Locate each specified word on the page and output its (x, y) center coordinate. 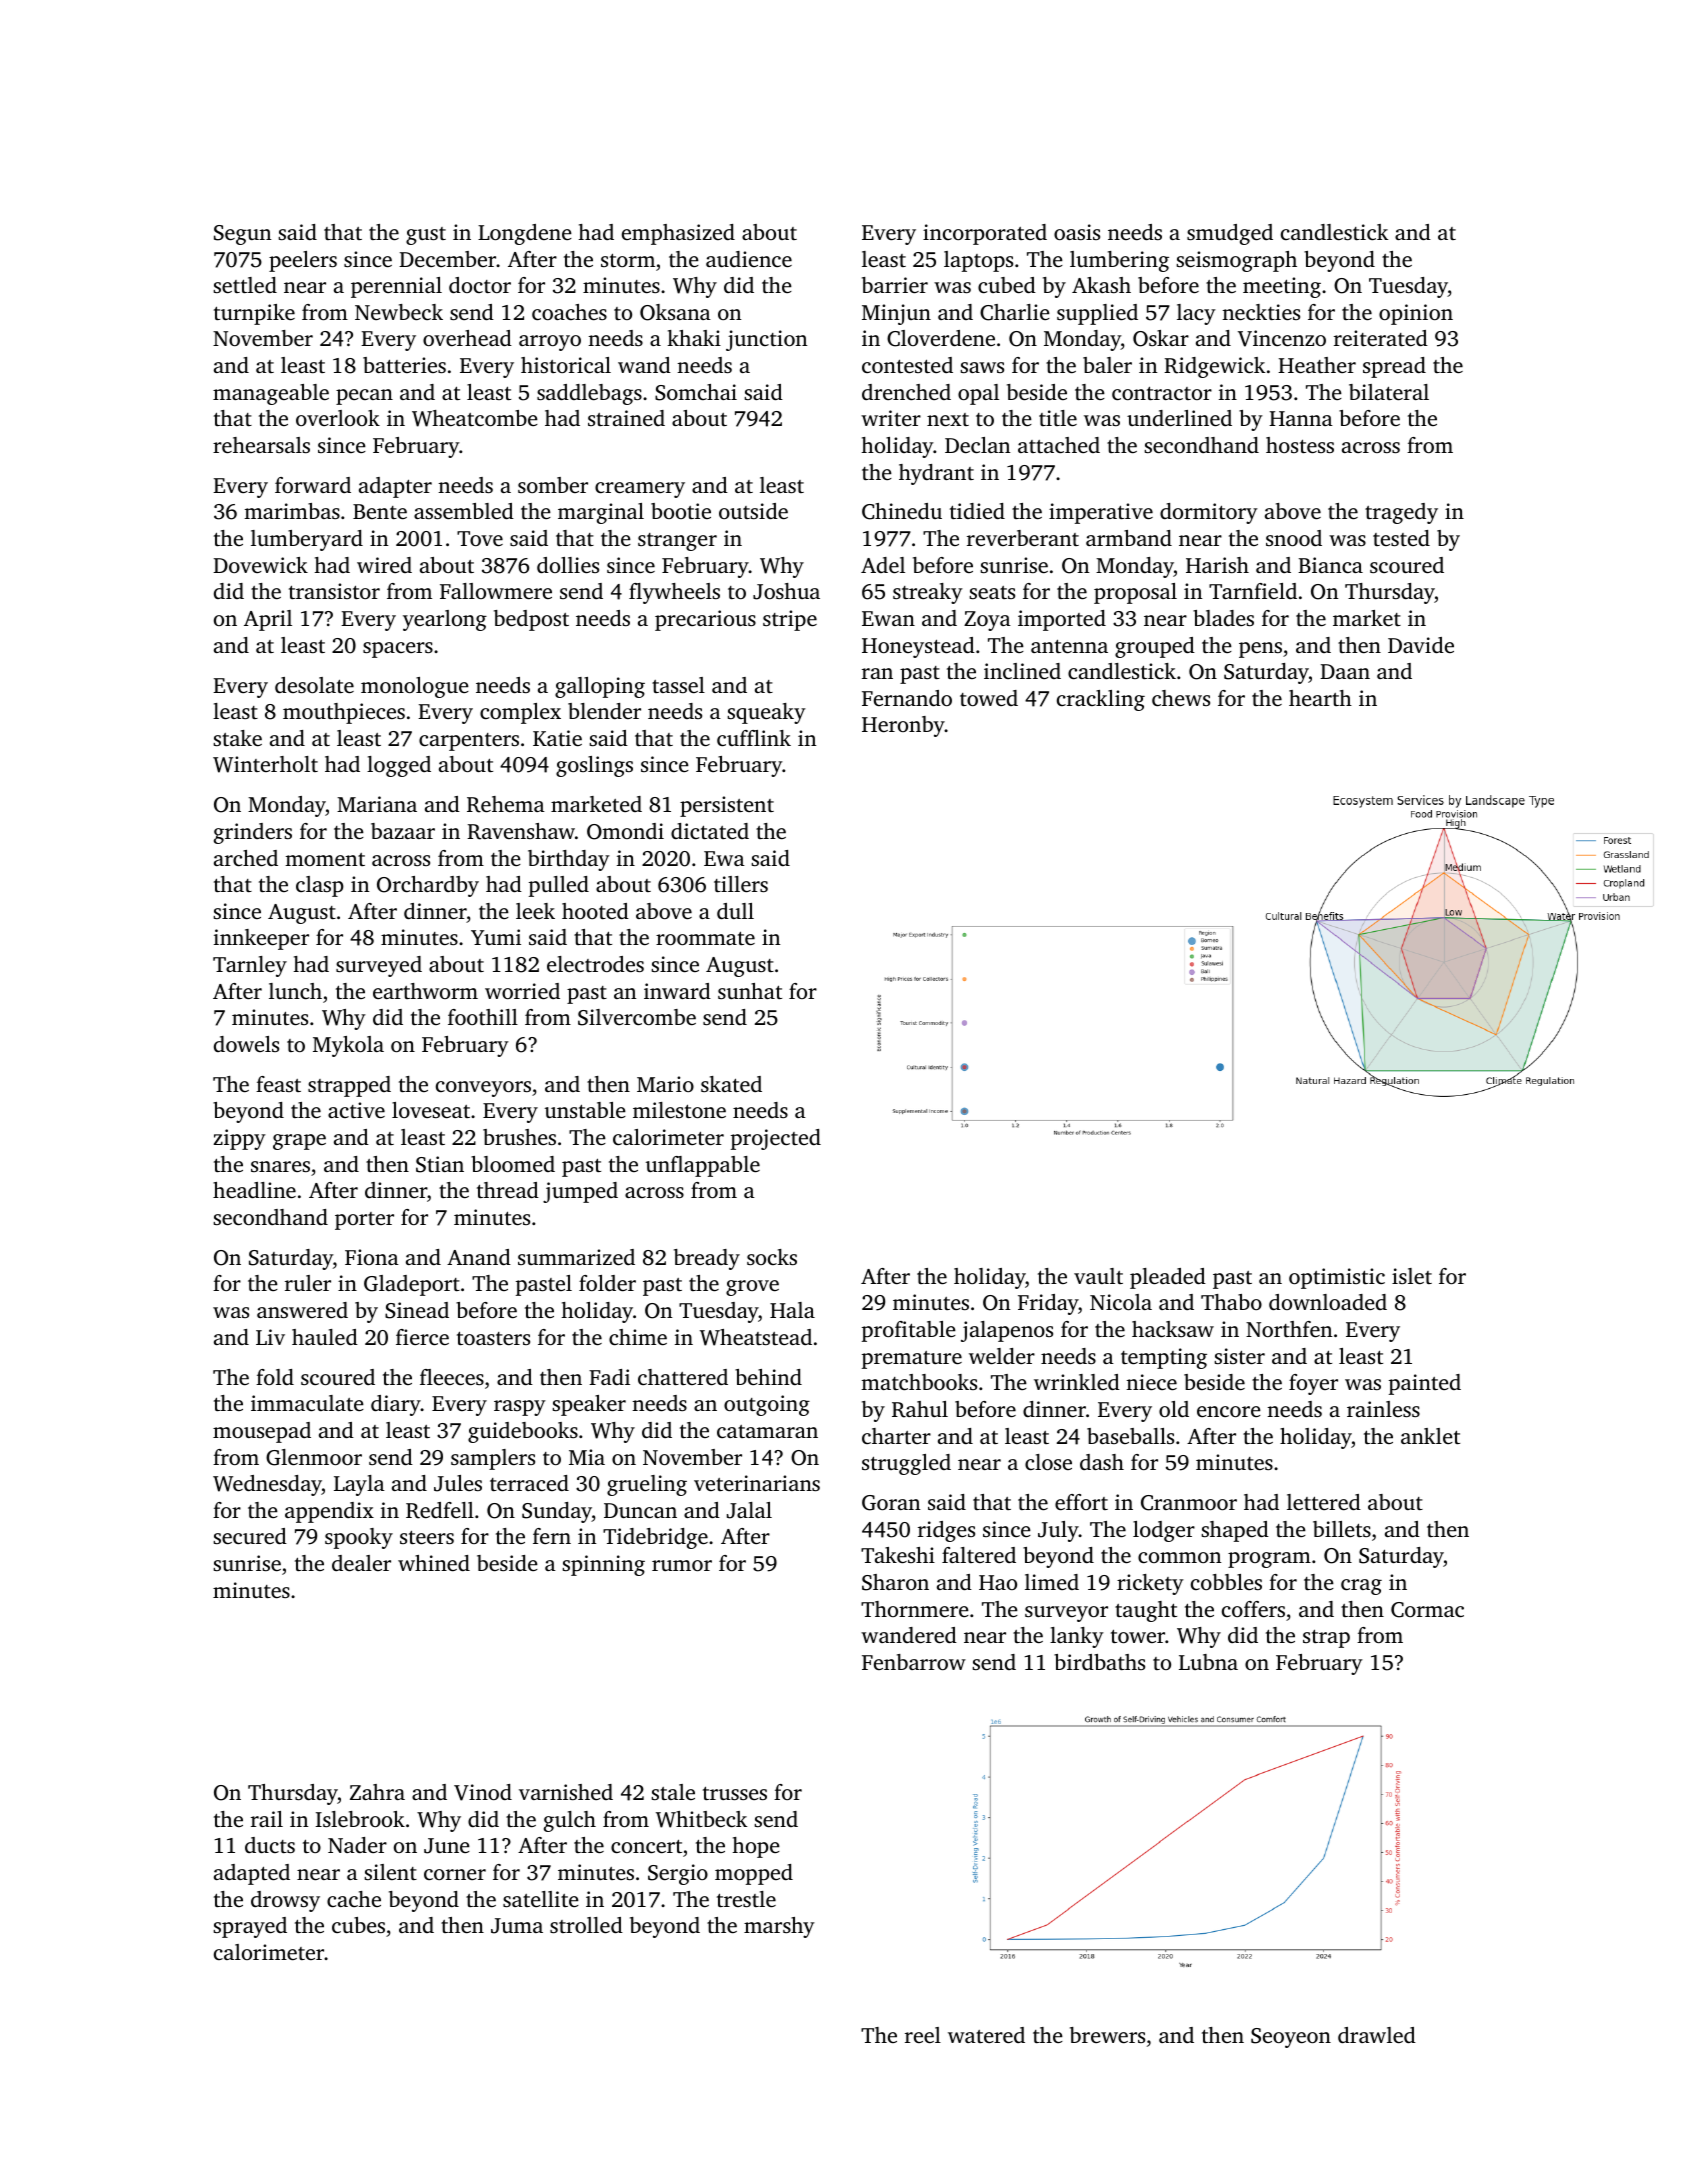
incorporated (985, 234)
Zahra (377, 1792)
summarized (576, 1257)
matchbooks (919, 1382)
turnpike (254, 314)
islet (1412, 1276)
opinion (1416, 314)
